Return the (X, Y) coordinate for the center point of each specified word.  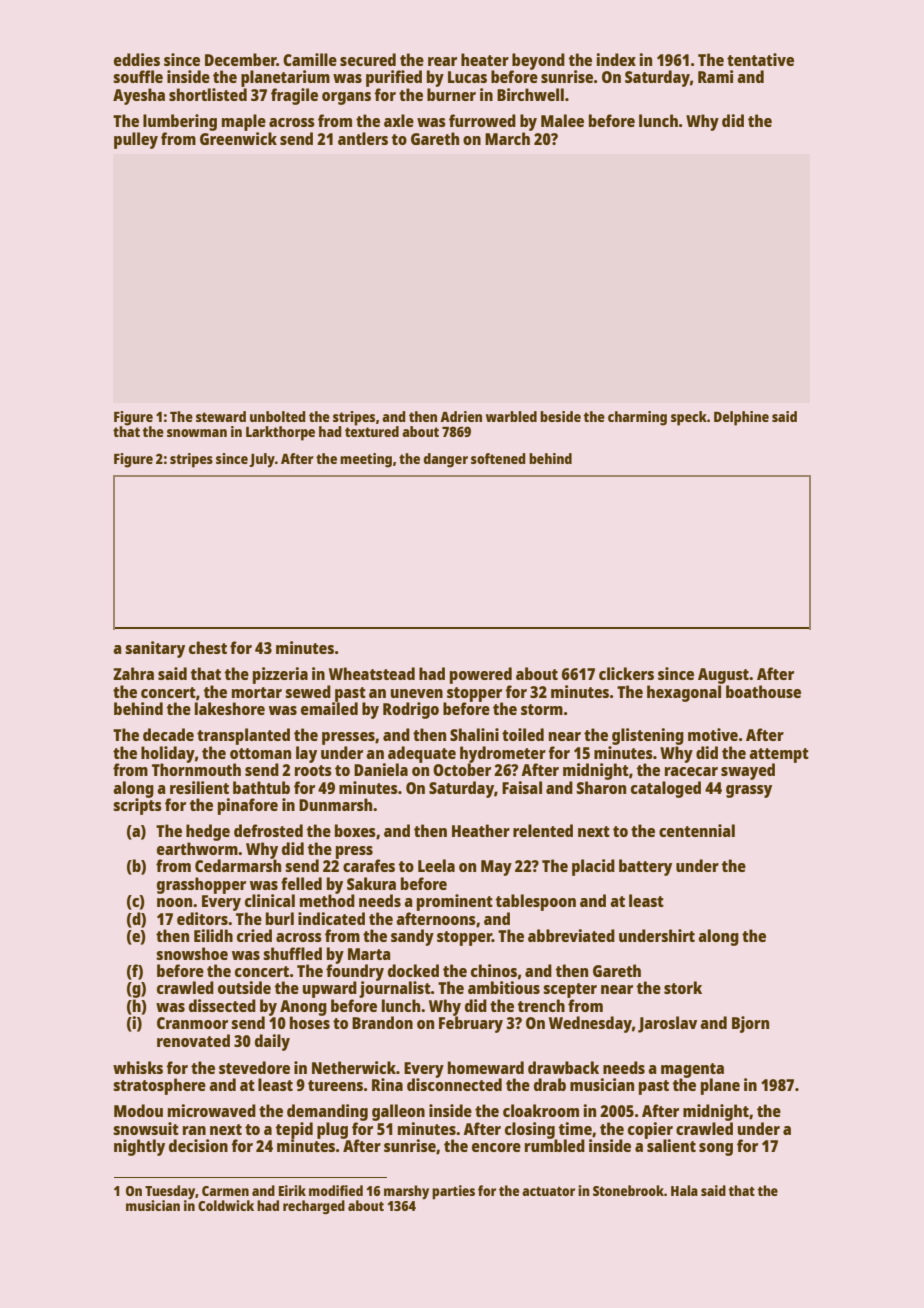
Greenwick (238, 138)
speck (689, 418)
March (507, 138)
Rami (715, 76)
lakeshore (230, 708)
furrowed (482, 120)
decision (198, 1145)
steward (221, 416)
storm (542, 709)
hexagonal (684, 693)
